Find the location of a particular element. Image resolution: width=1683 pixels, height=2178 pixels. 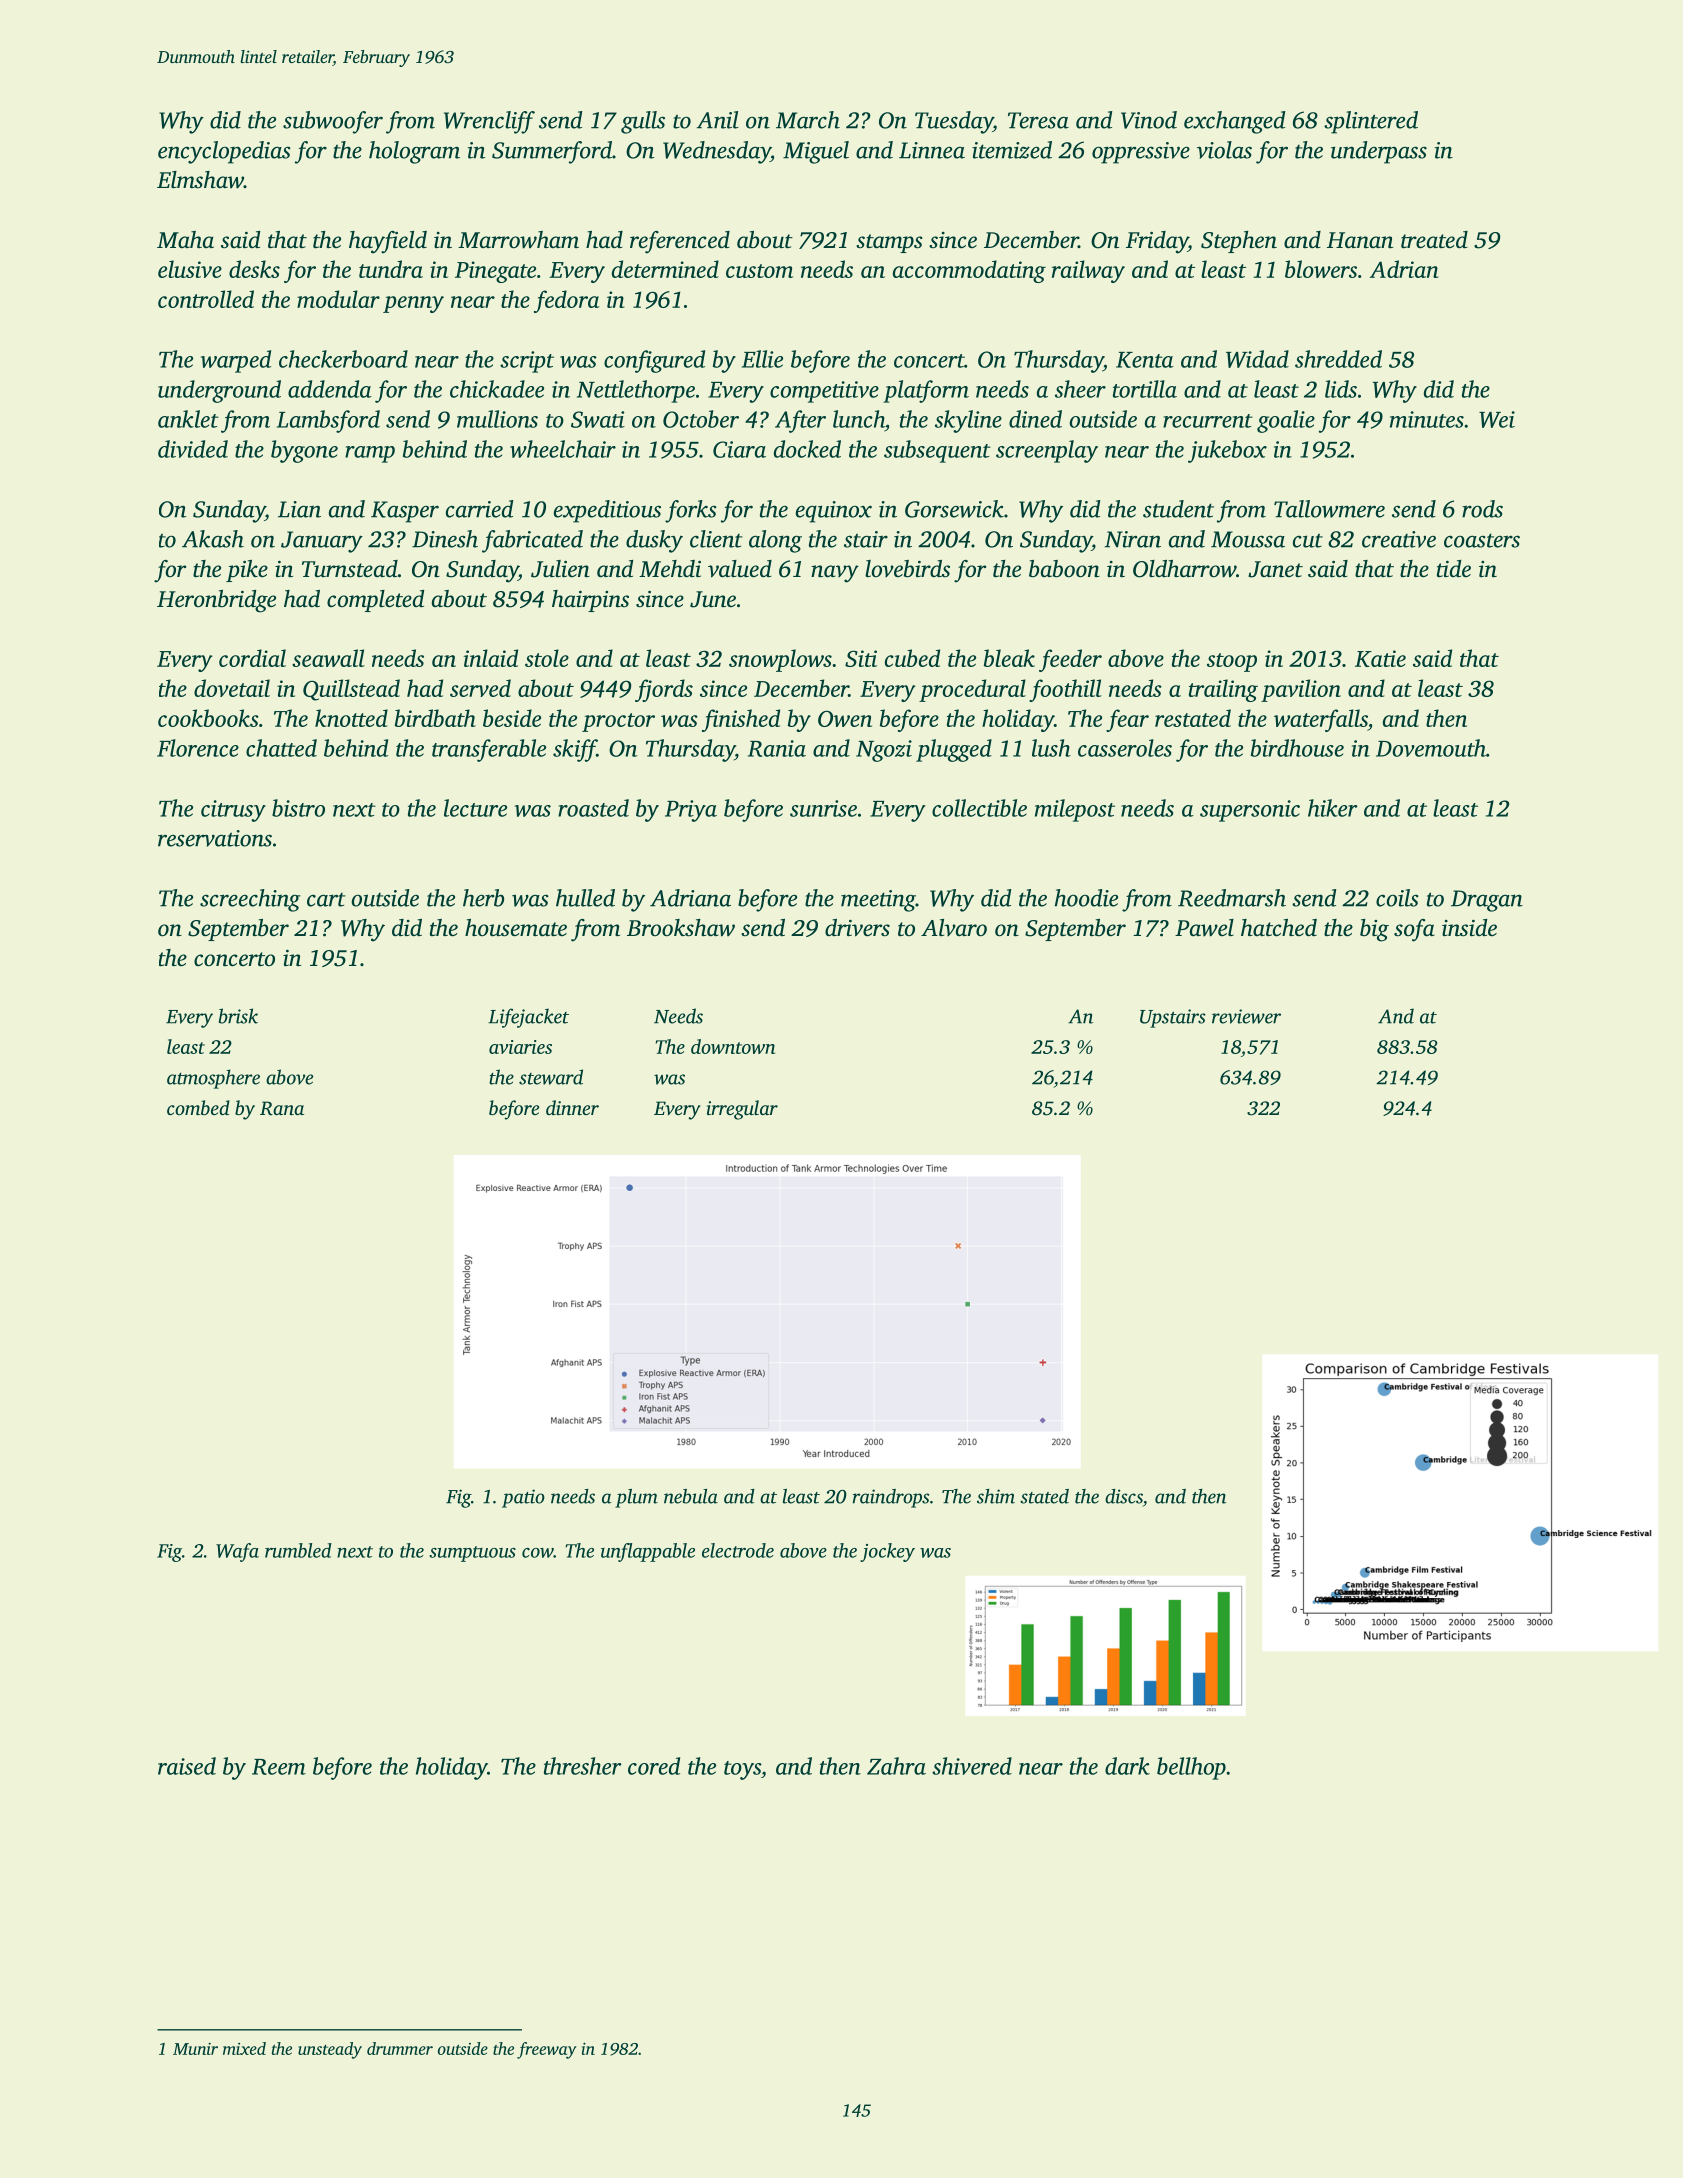

tortilla is located at coordinates (1145, 389).
